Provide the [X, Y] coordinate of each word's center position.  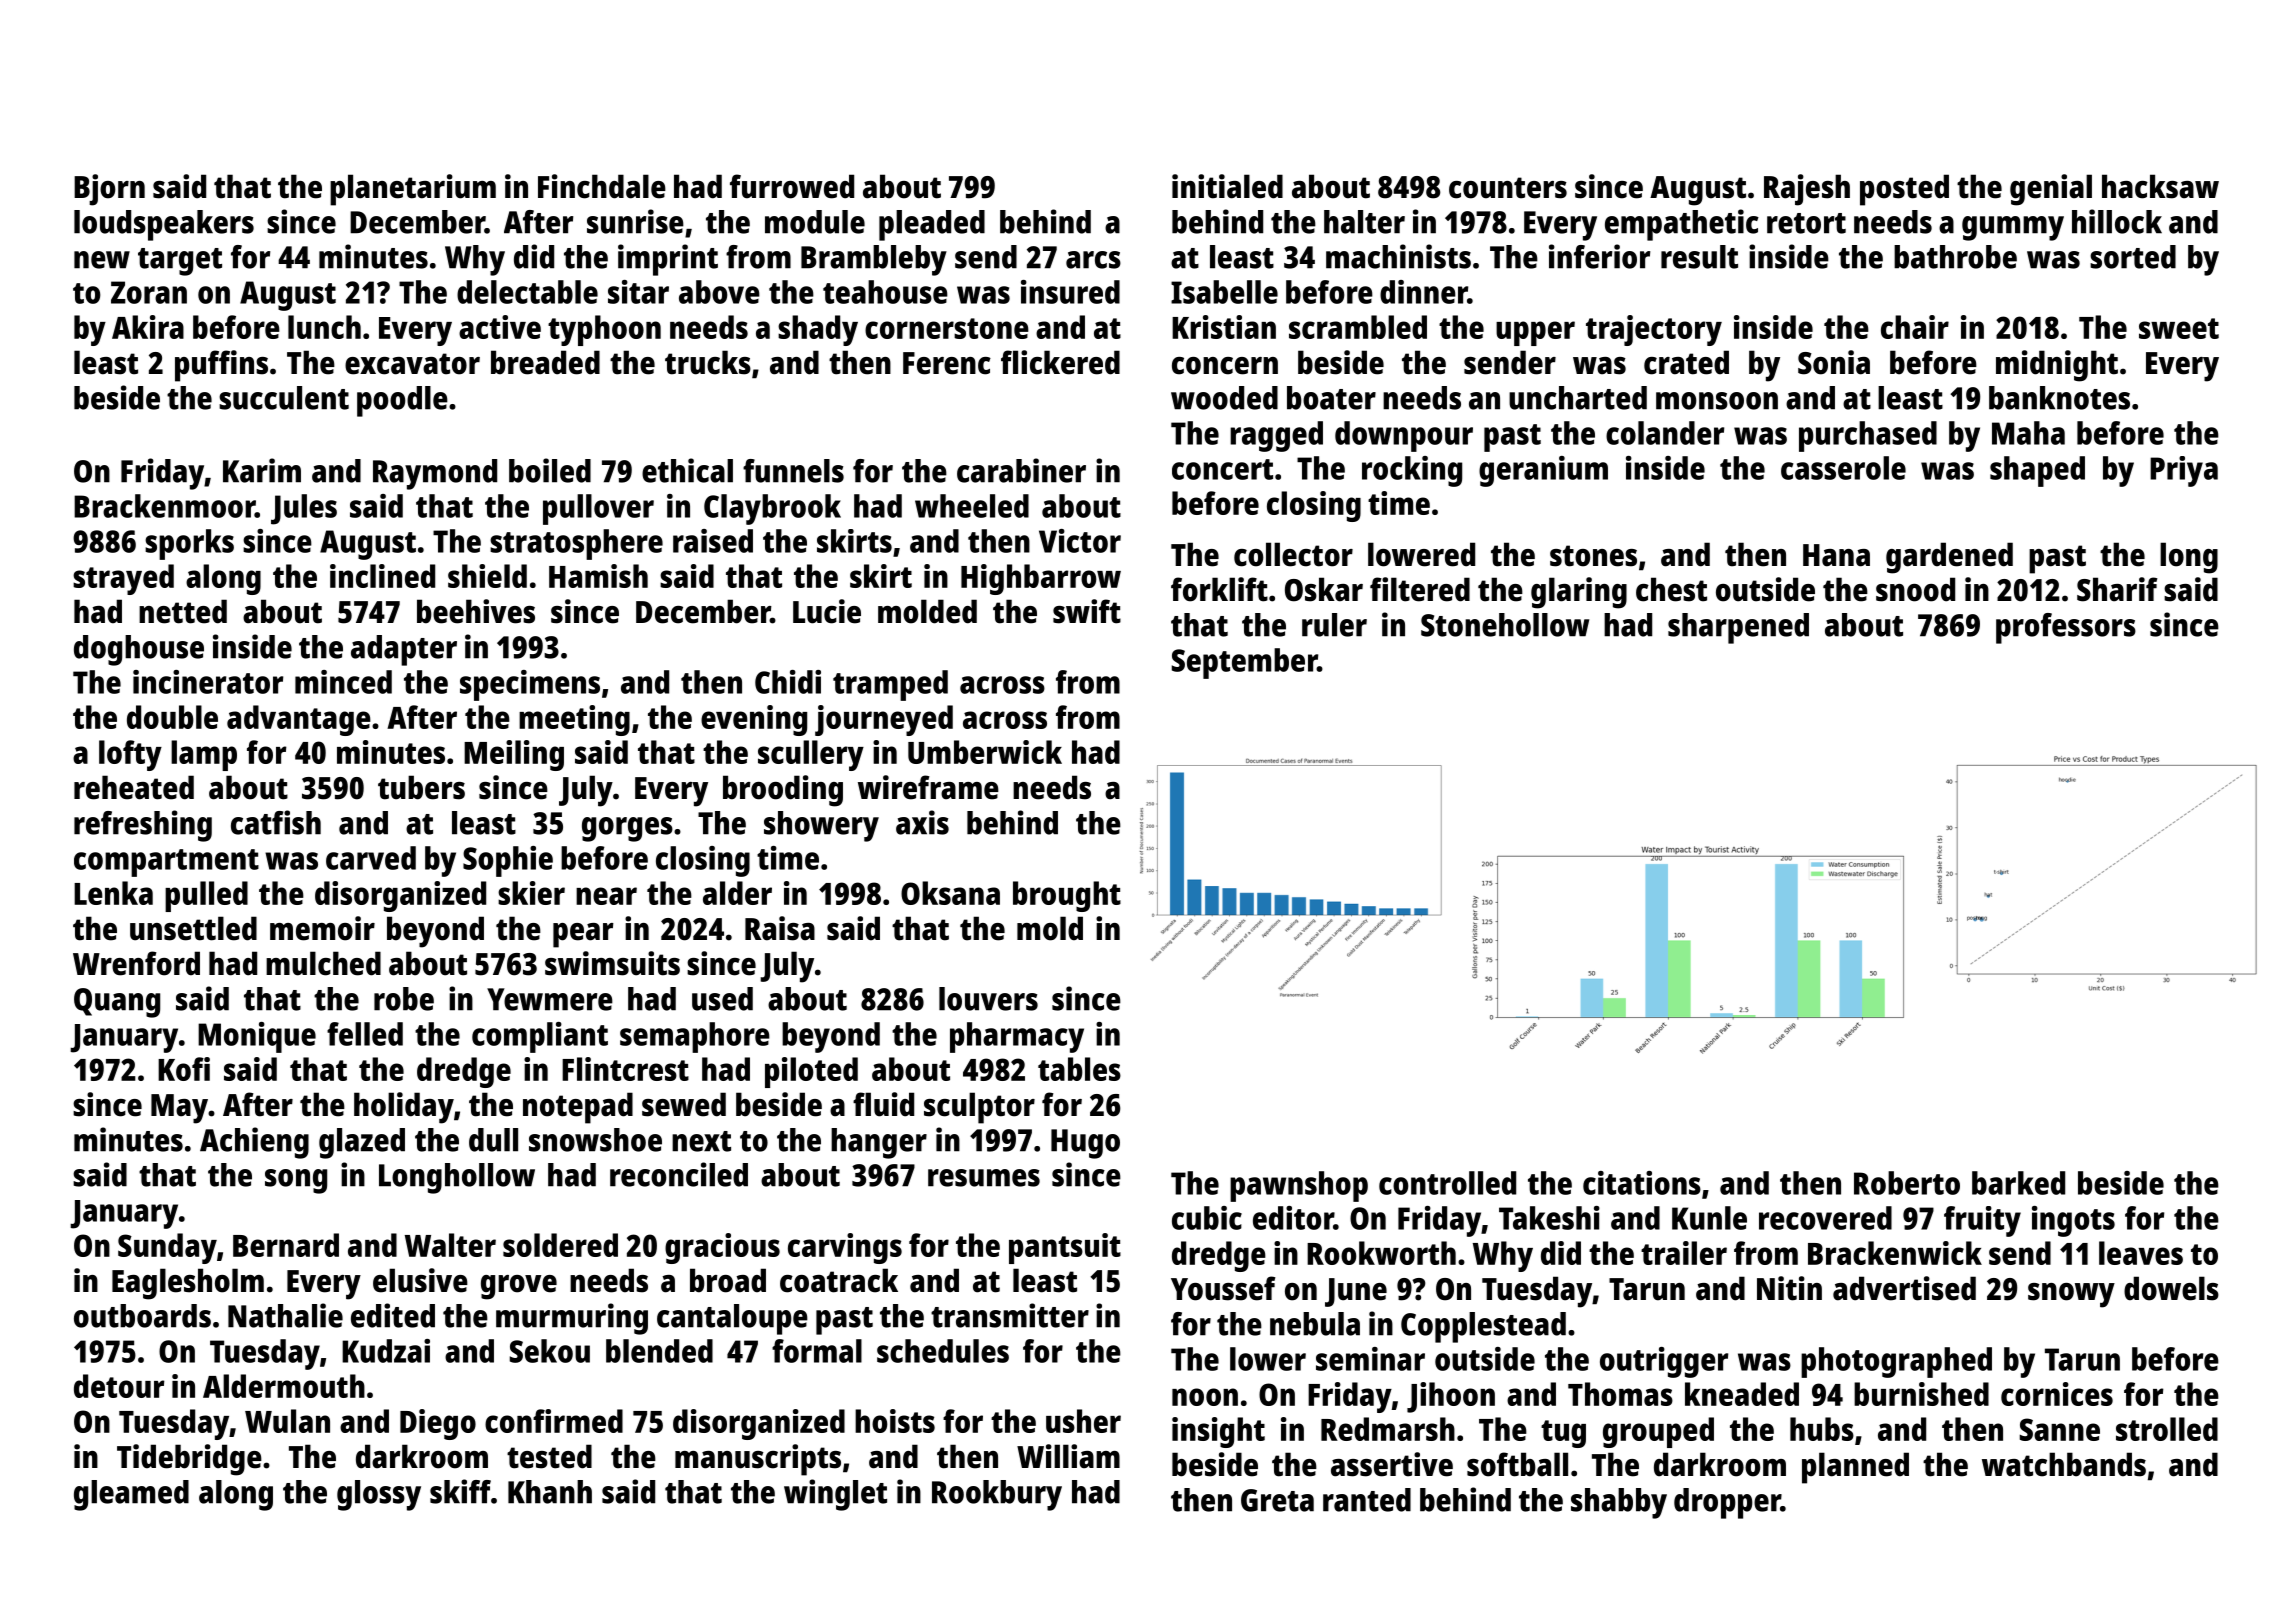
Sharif [2117, 589]
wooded [1224, 398]
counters [1508, 188]
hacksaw [2160, 186]
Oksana [950, 893]
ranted [1367, 1500]
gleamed [131, 1495]
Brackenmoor [164, 506]
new [102, 260]
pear [583, 935]
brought [1067, 896]
